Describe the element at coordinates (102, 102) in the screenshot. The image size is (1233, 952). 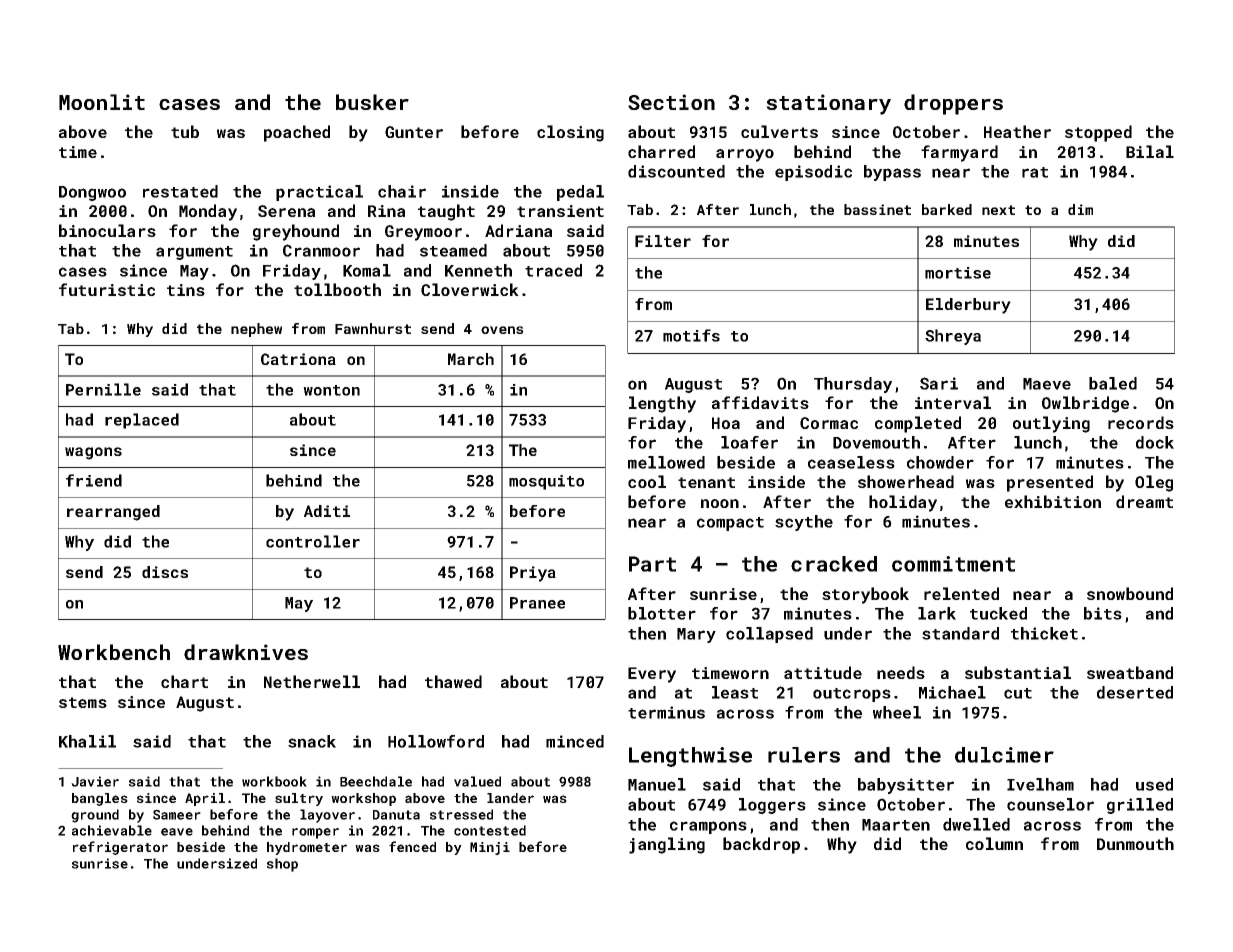
I see `Moonlit` at that location.
